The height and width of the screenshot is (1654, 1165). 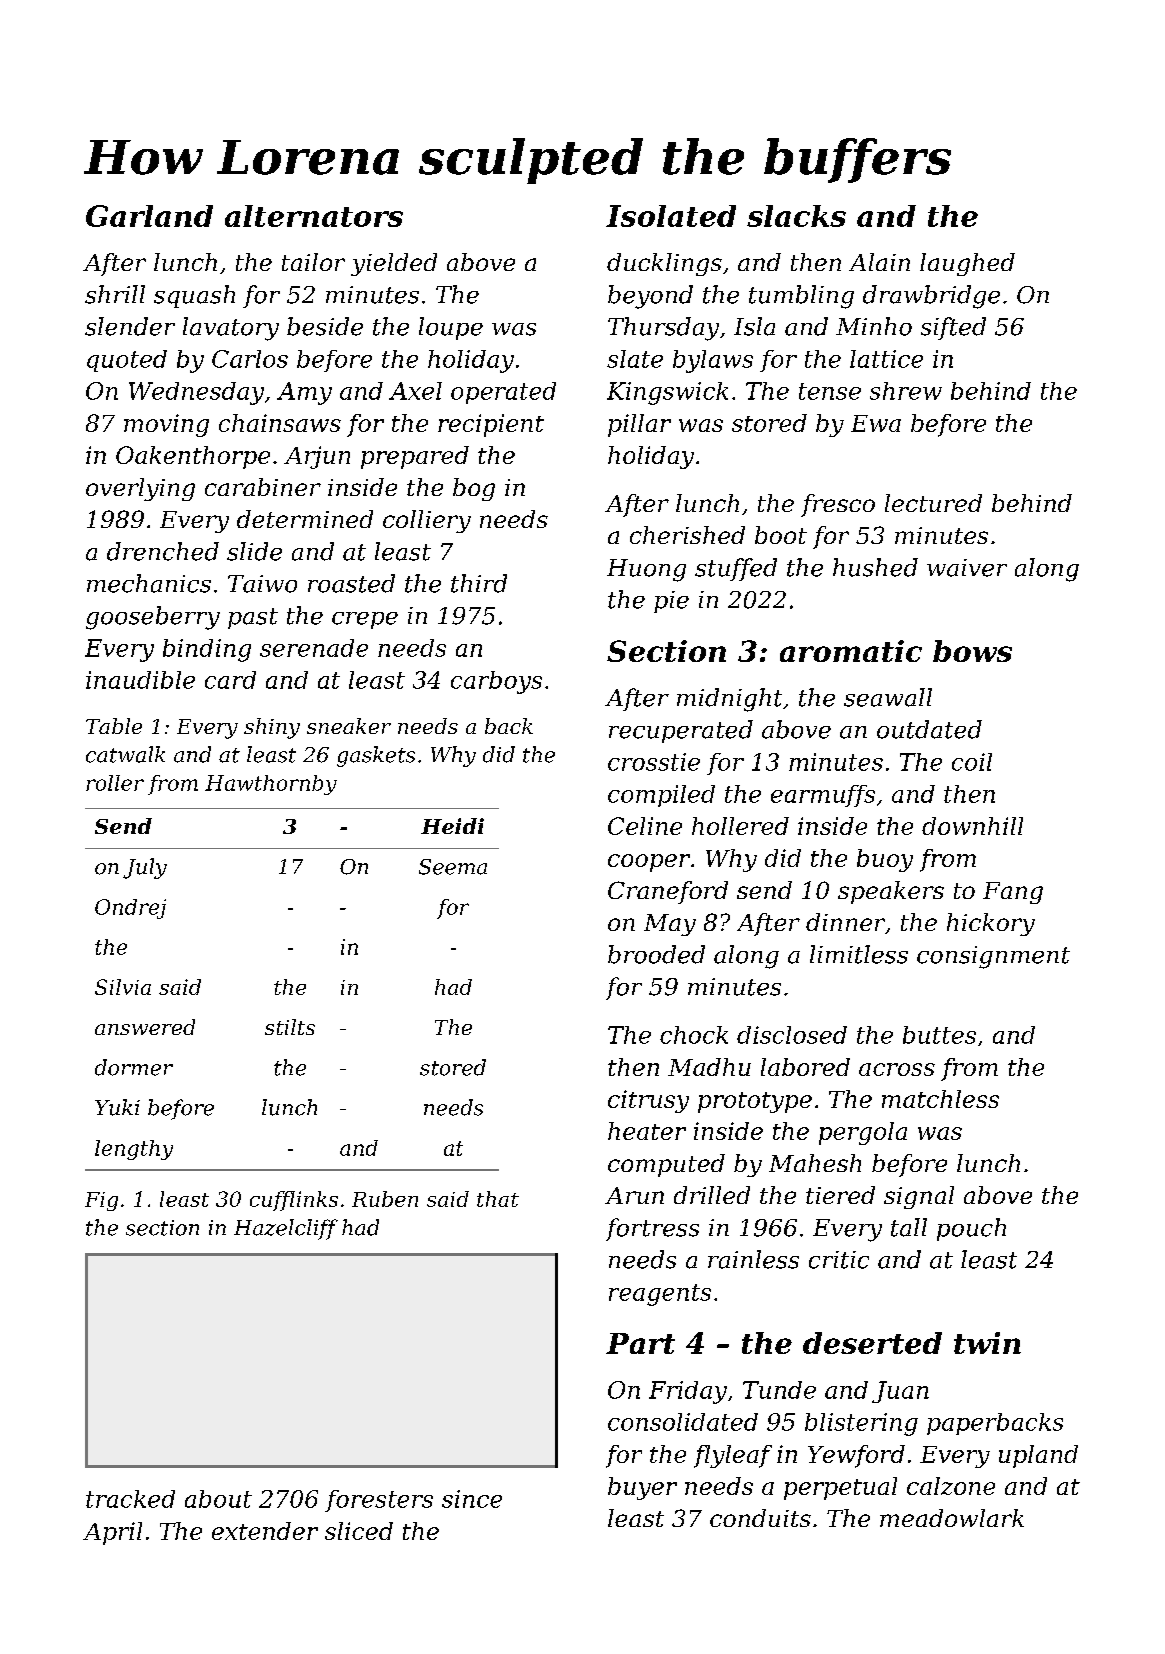 I want to click on since, so click(x=472, y=1499).
